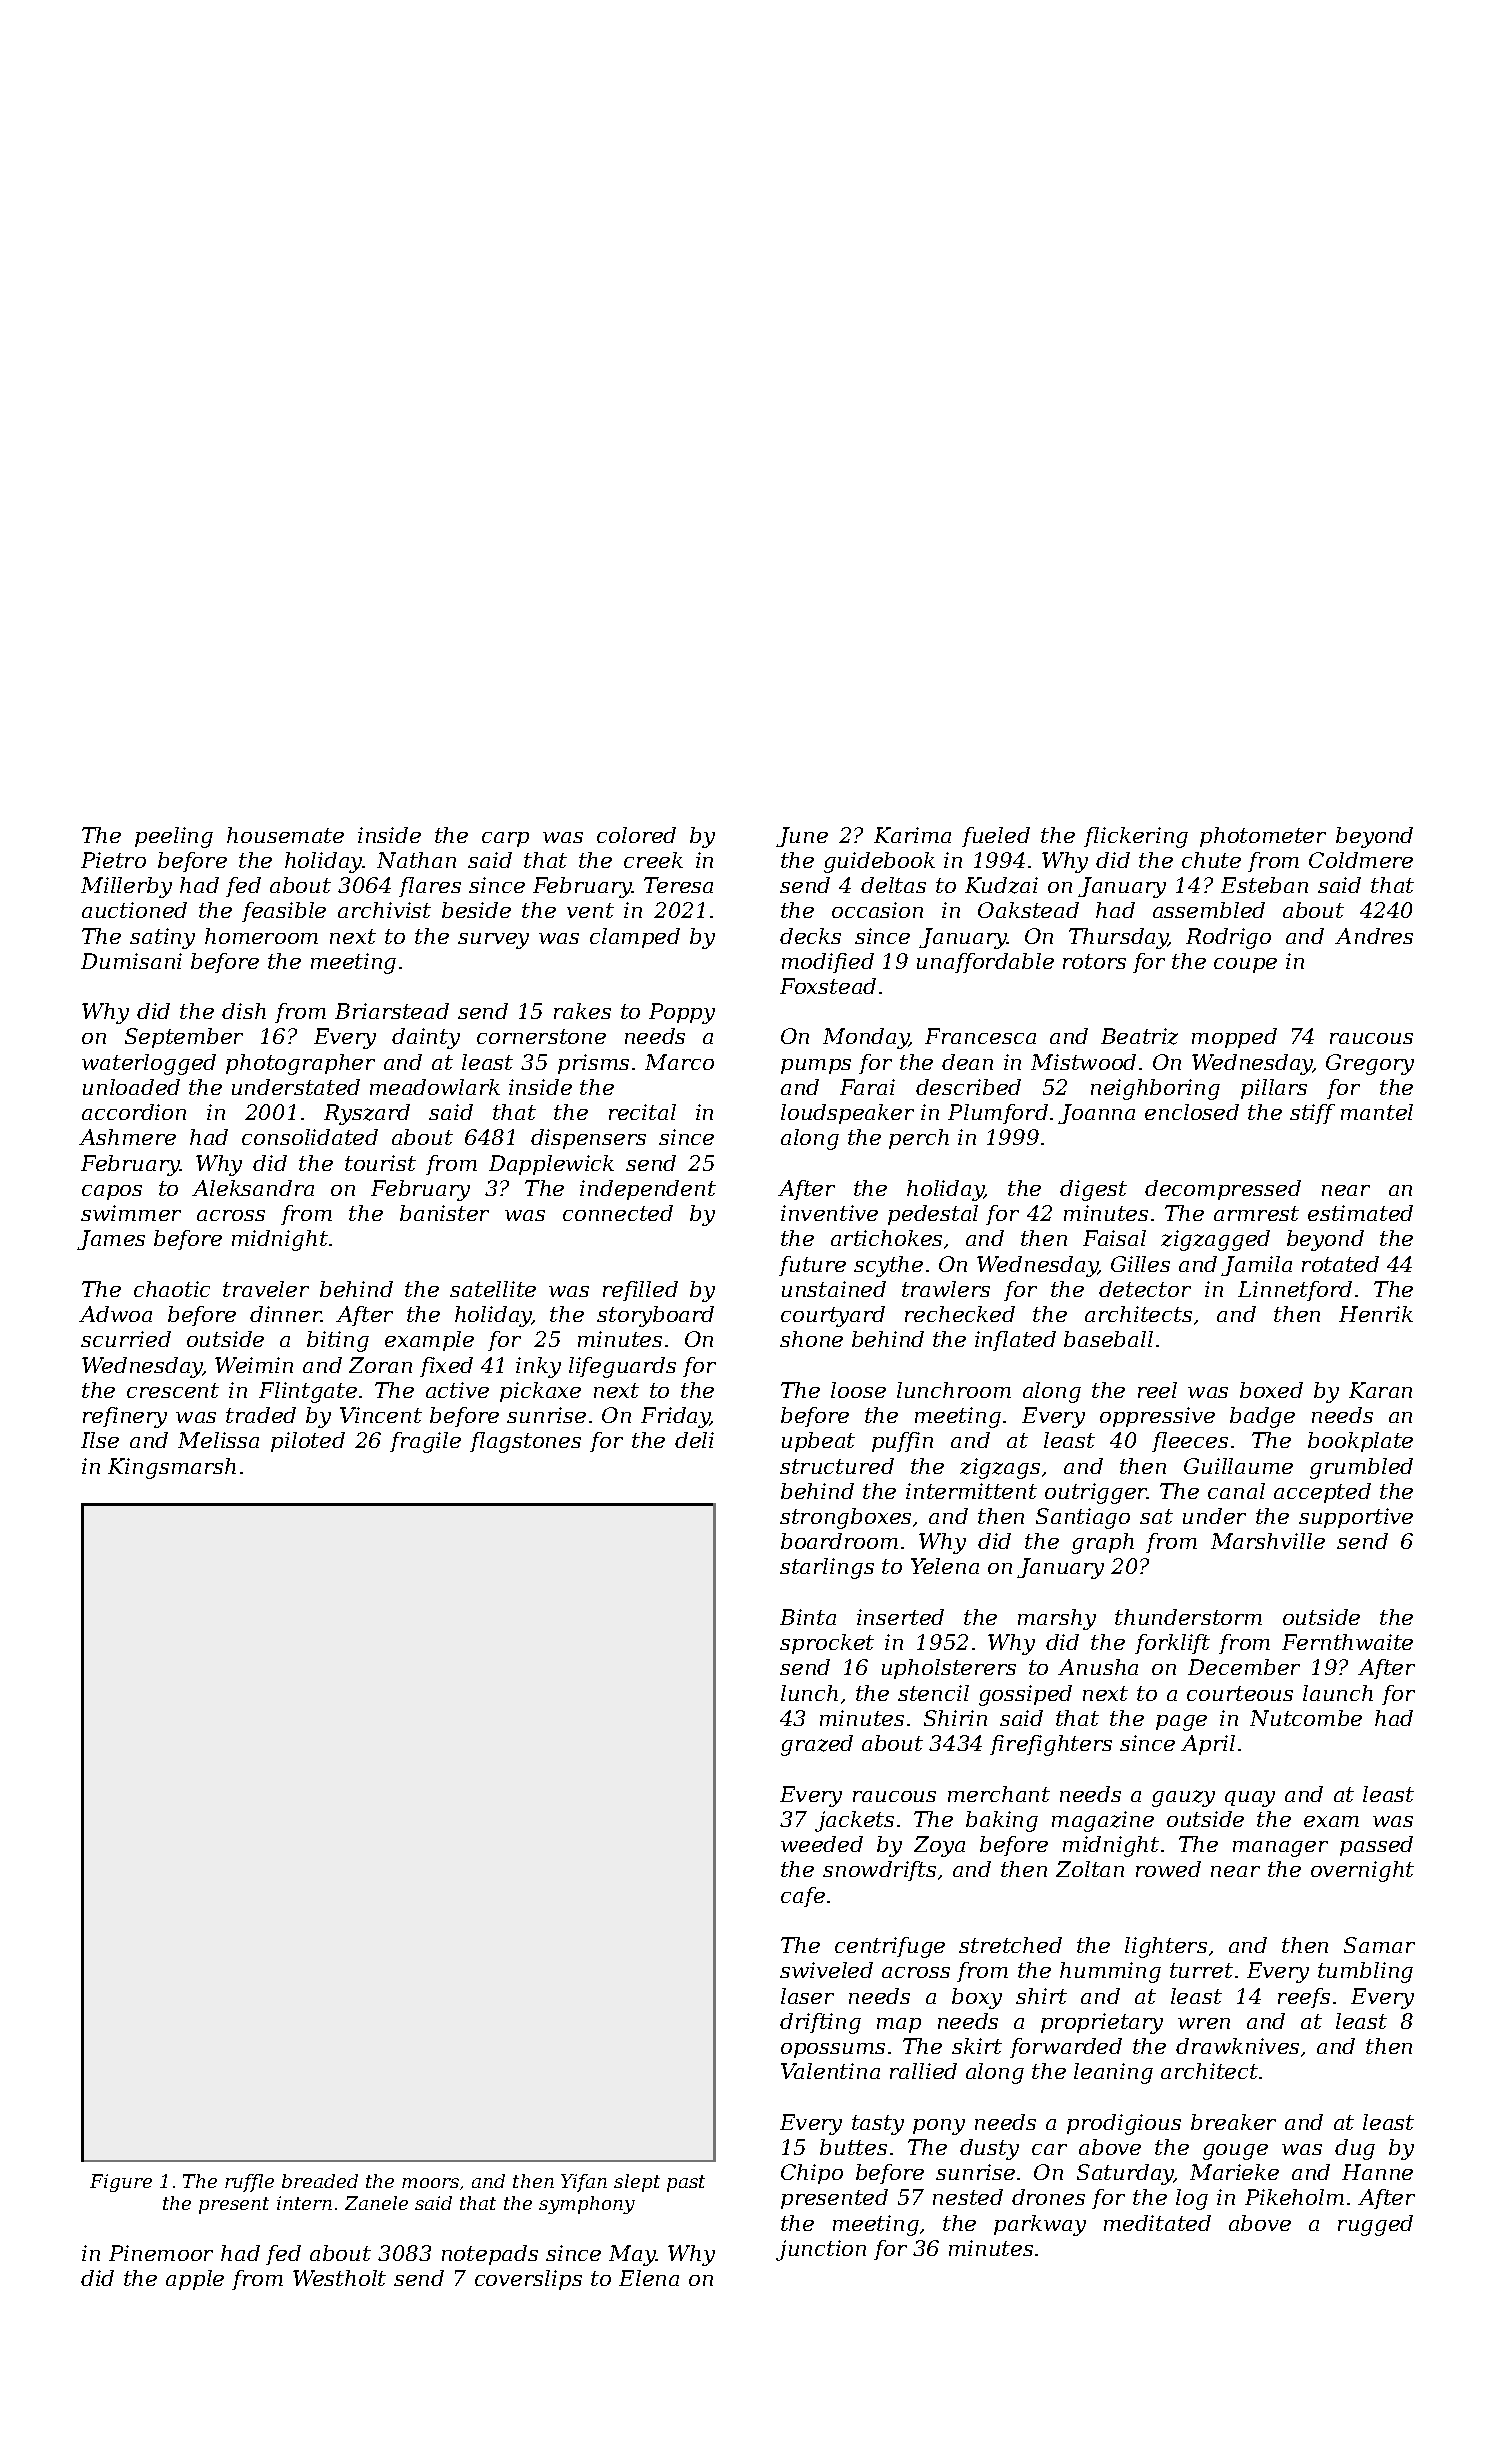  Describe the element at coordinates (817, 1745) in the screenshot. I see `grazed` at that location.
